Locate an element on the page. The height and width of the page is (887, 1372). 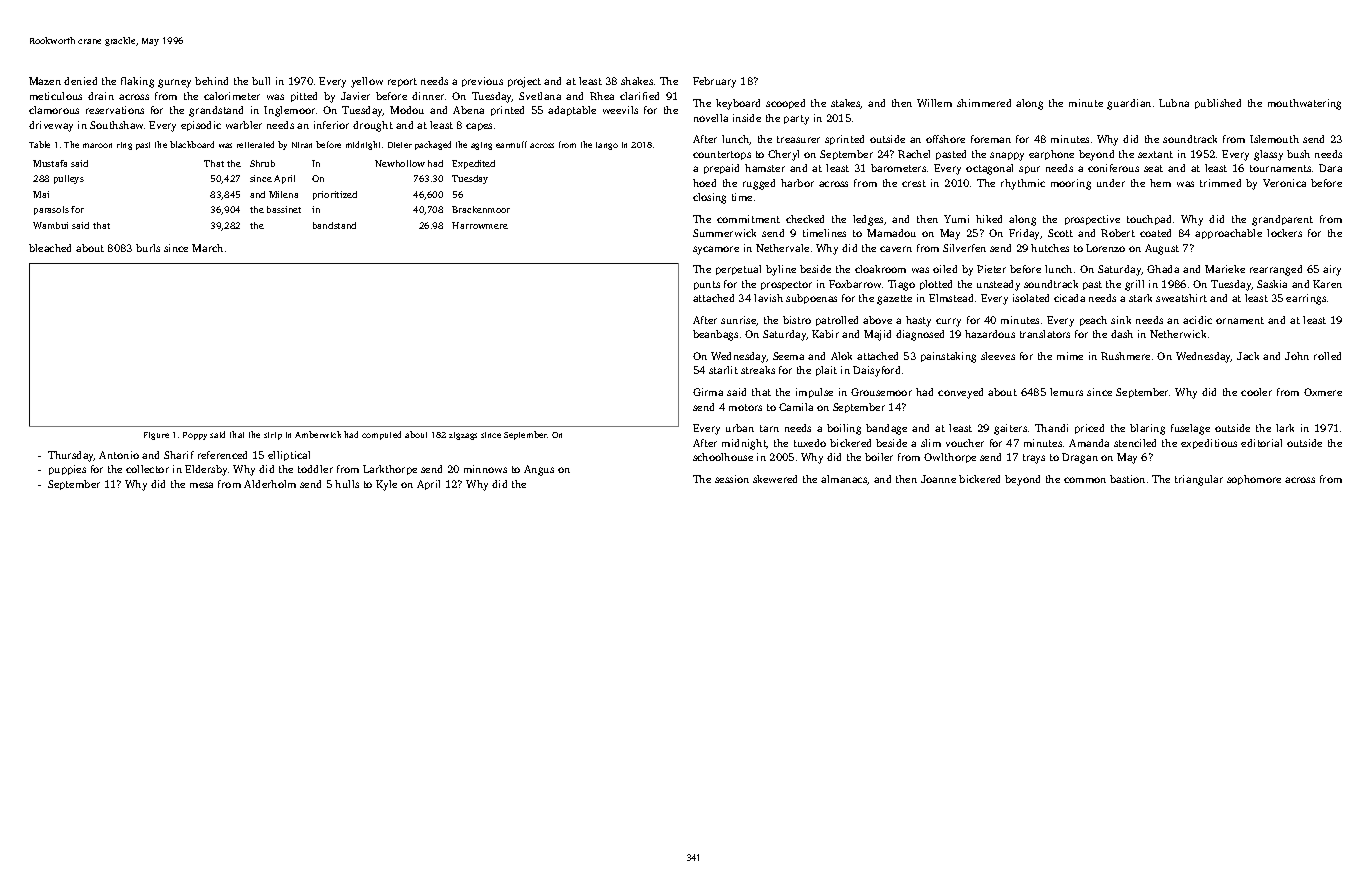
capes is located at coordinates (479, 127).
